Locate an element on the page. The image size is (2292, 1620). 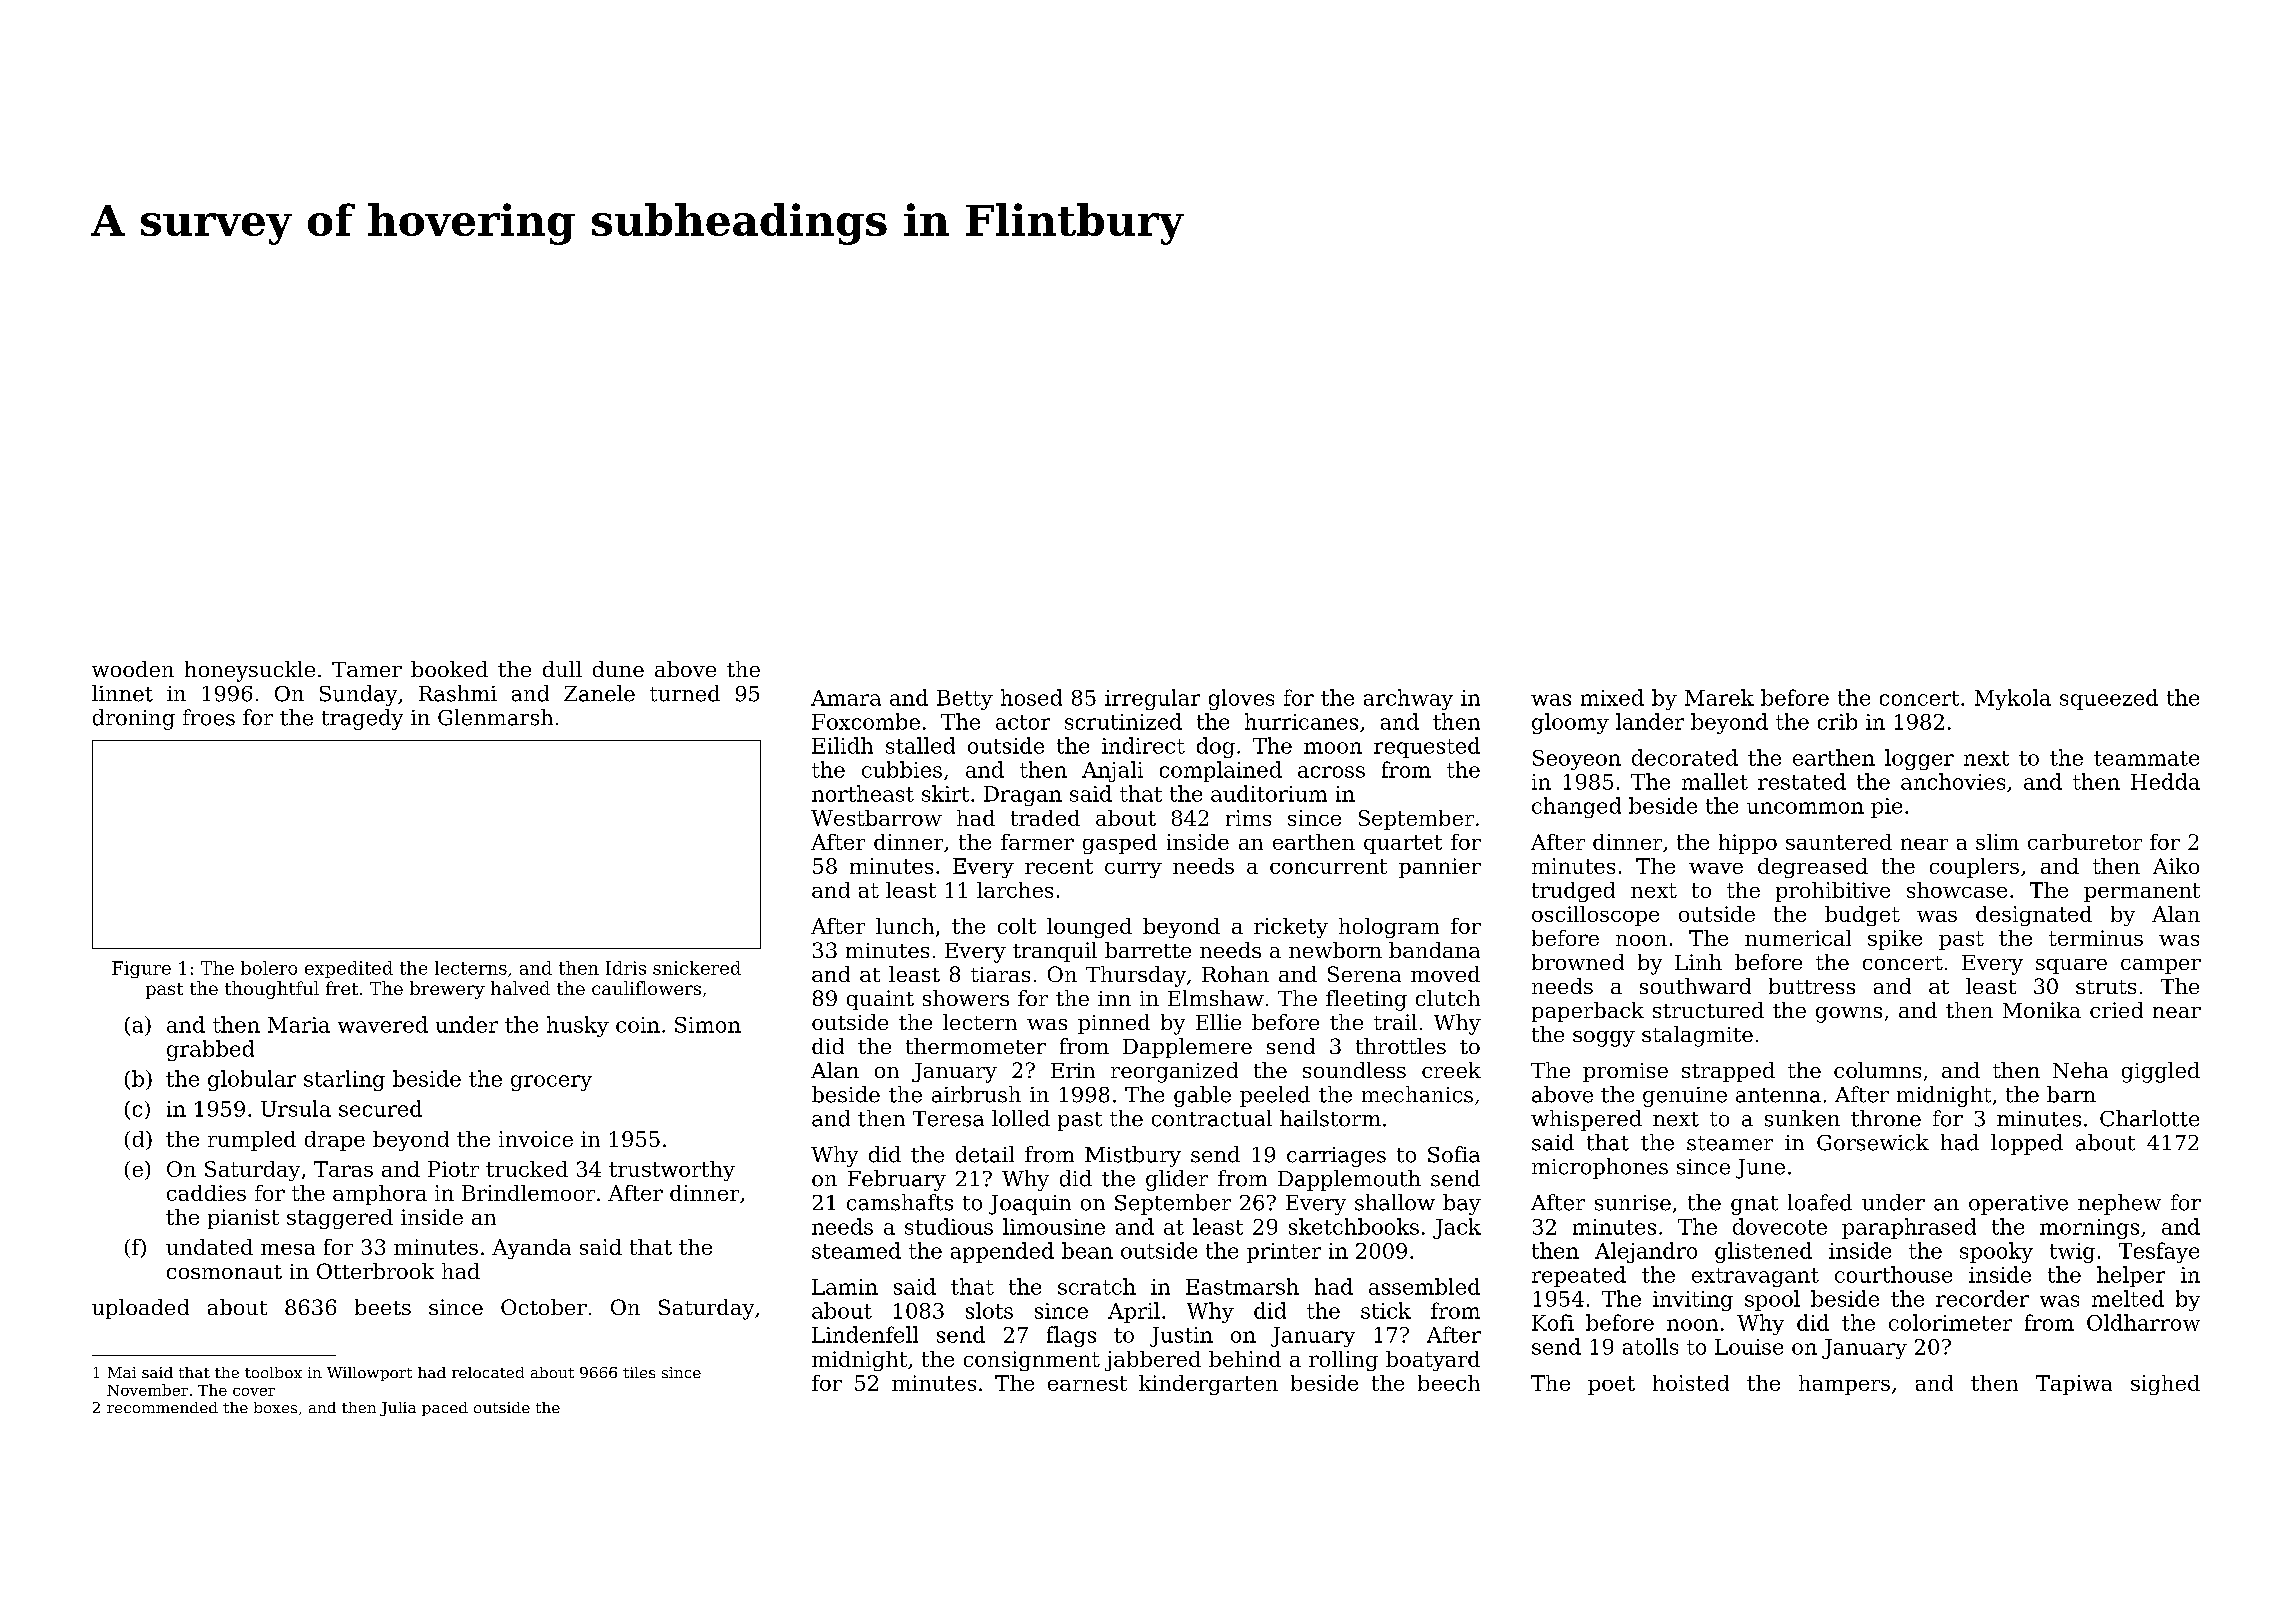
hosed is located at coordinates (1031, 697).
